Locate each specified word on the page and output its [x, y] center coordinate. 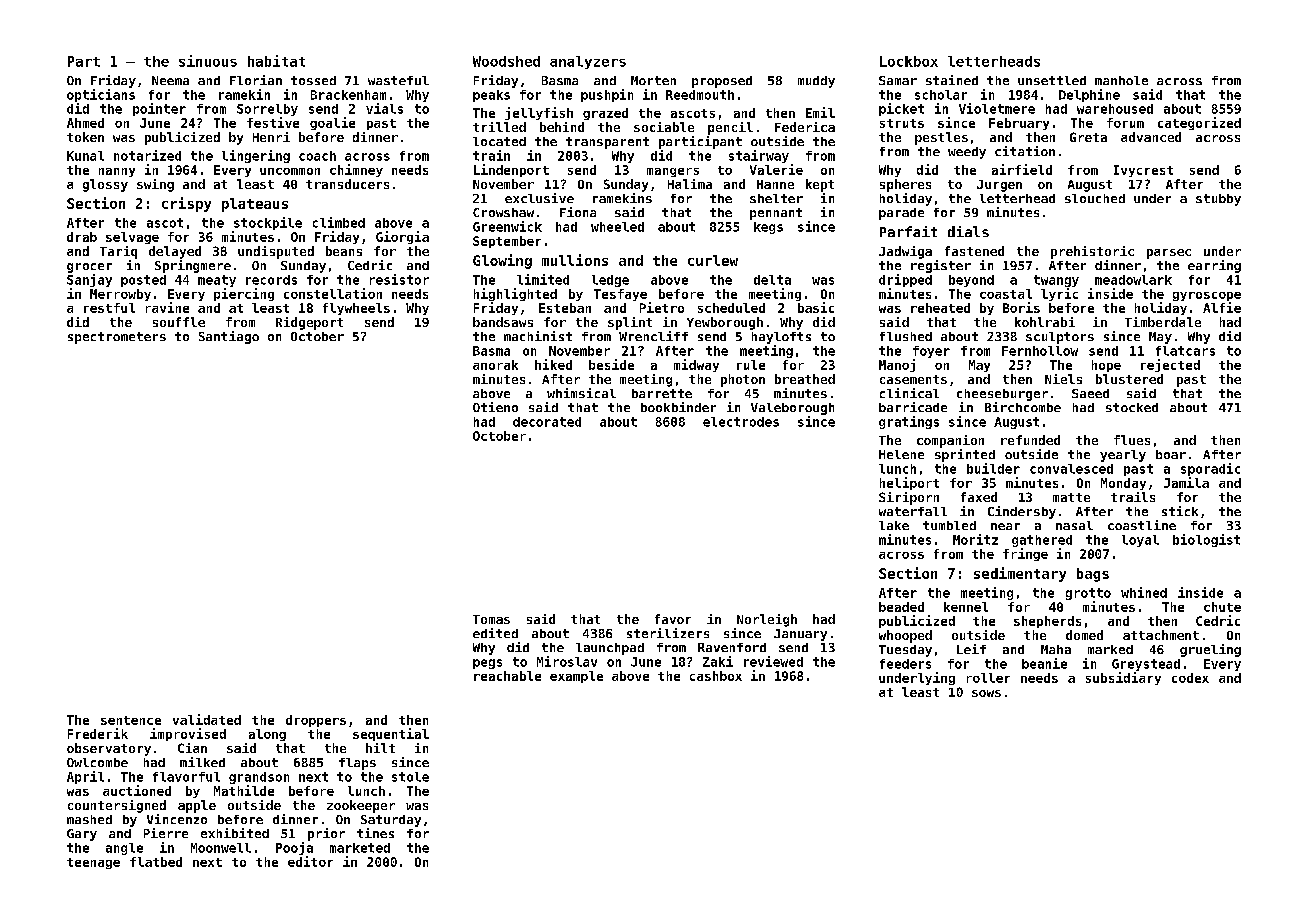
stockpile [268, 223]
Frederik [98, 733]
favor [673, 619]
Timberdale [1163, 322]
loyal [1140, 541]
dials [968, 231]
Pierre [166, 833]
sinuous [208, 61]
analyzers [588, 62]
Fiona [578, 212]
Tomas [491, 619]
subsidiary [1123, 678]
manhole [1121, 80]
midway [696, 365]
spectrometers [117, 338]
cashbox [716, 676]
